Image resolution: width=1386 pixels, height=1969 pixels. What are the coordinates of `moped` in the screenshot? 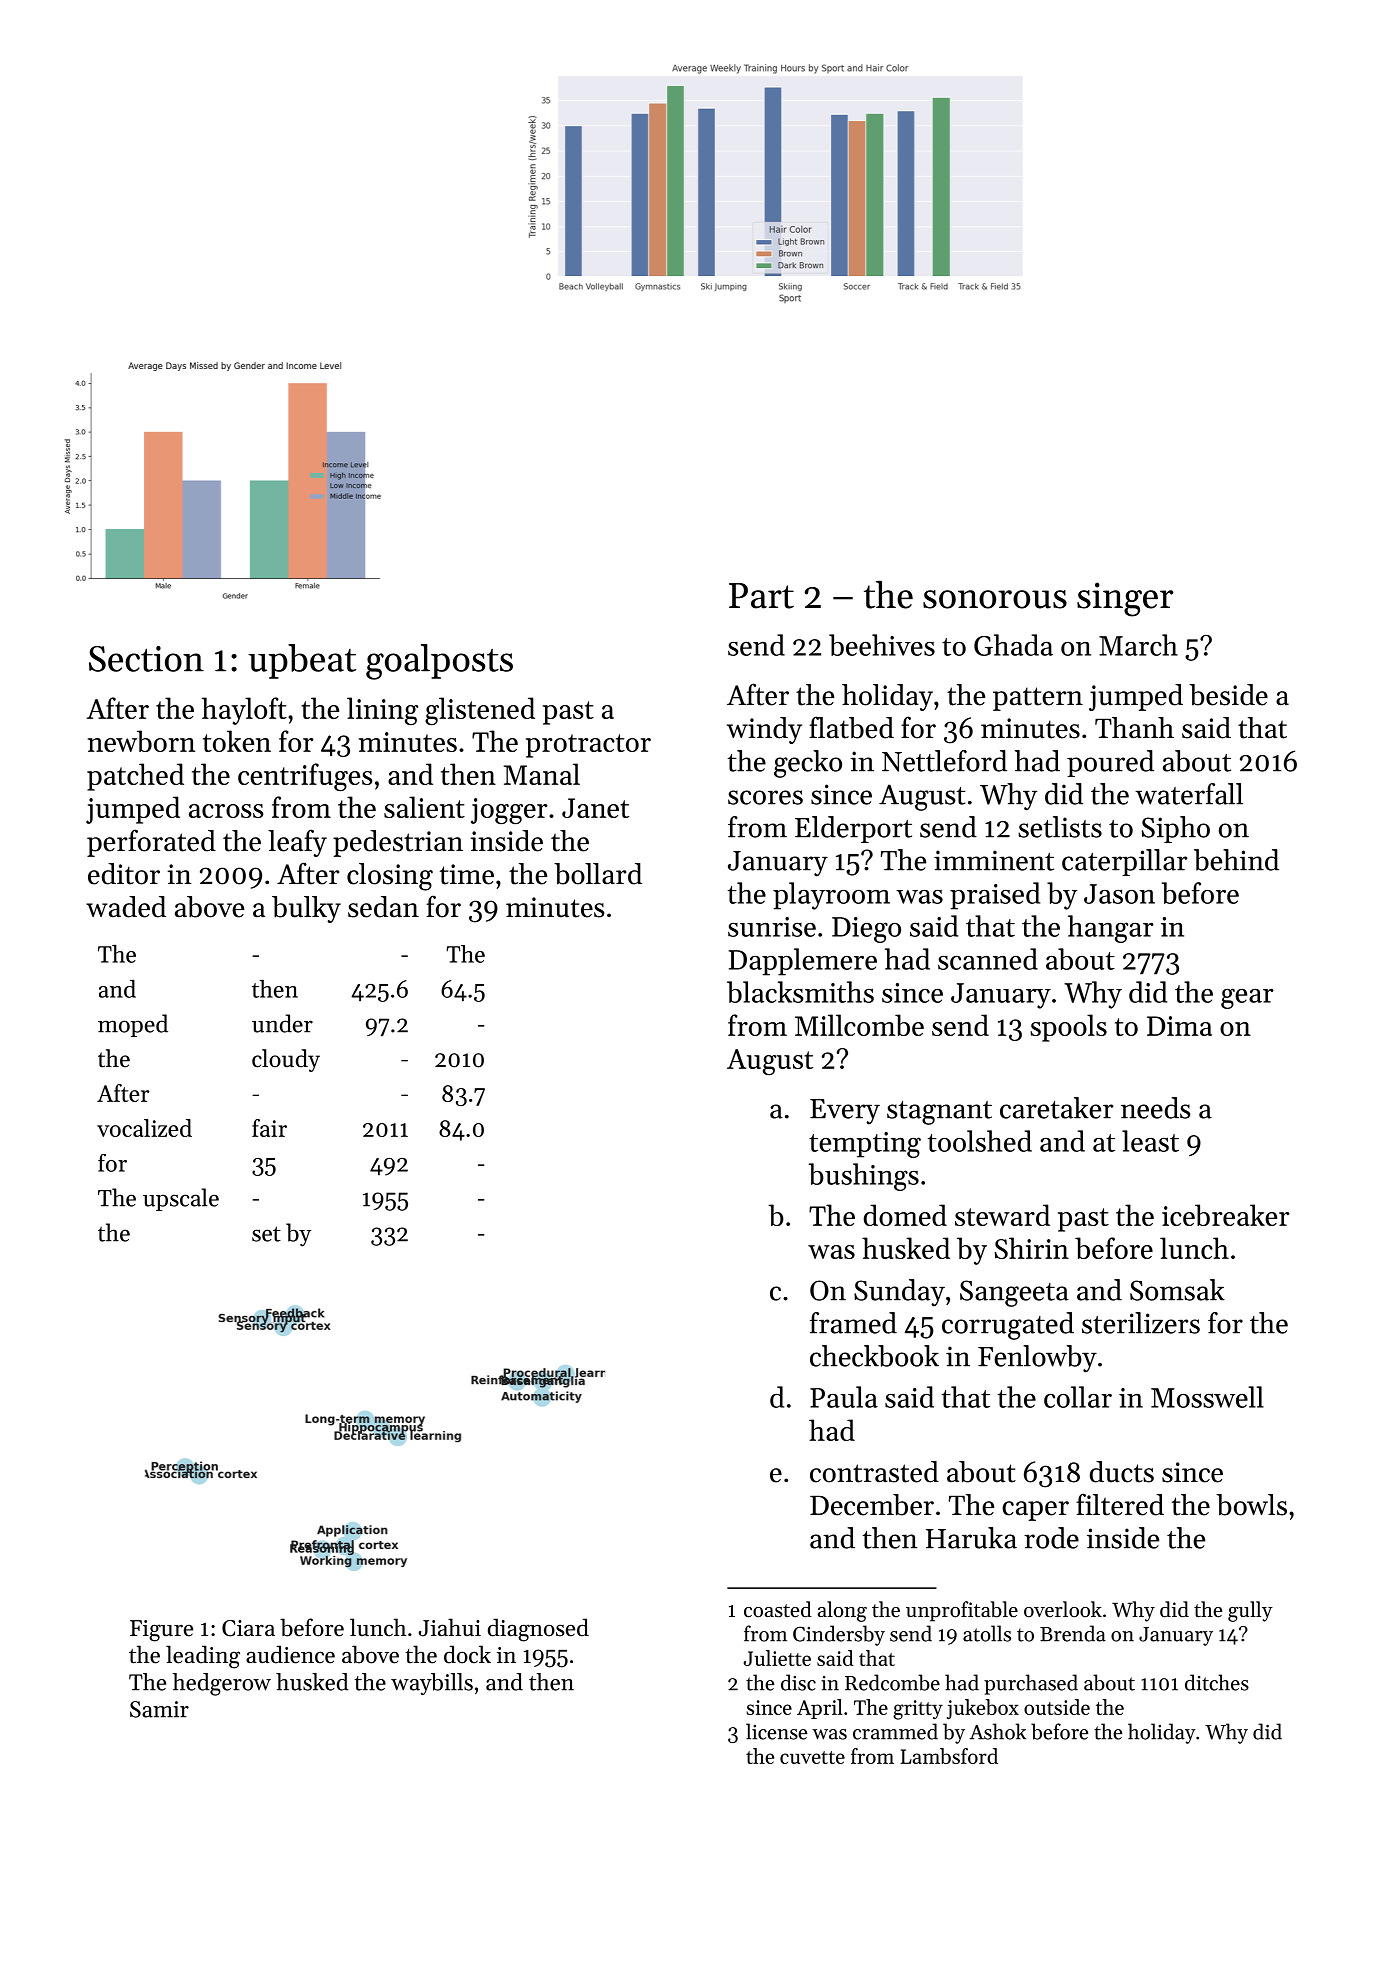 It's located at (133, 1025).
